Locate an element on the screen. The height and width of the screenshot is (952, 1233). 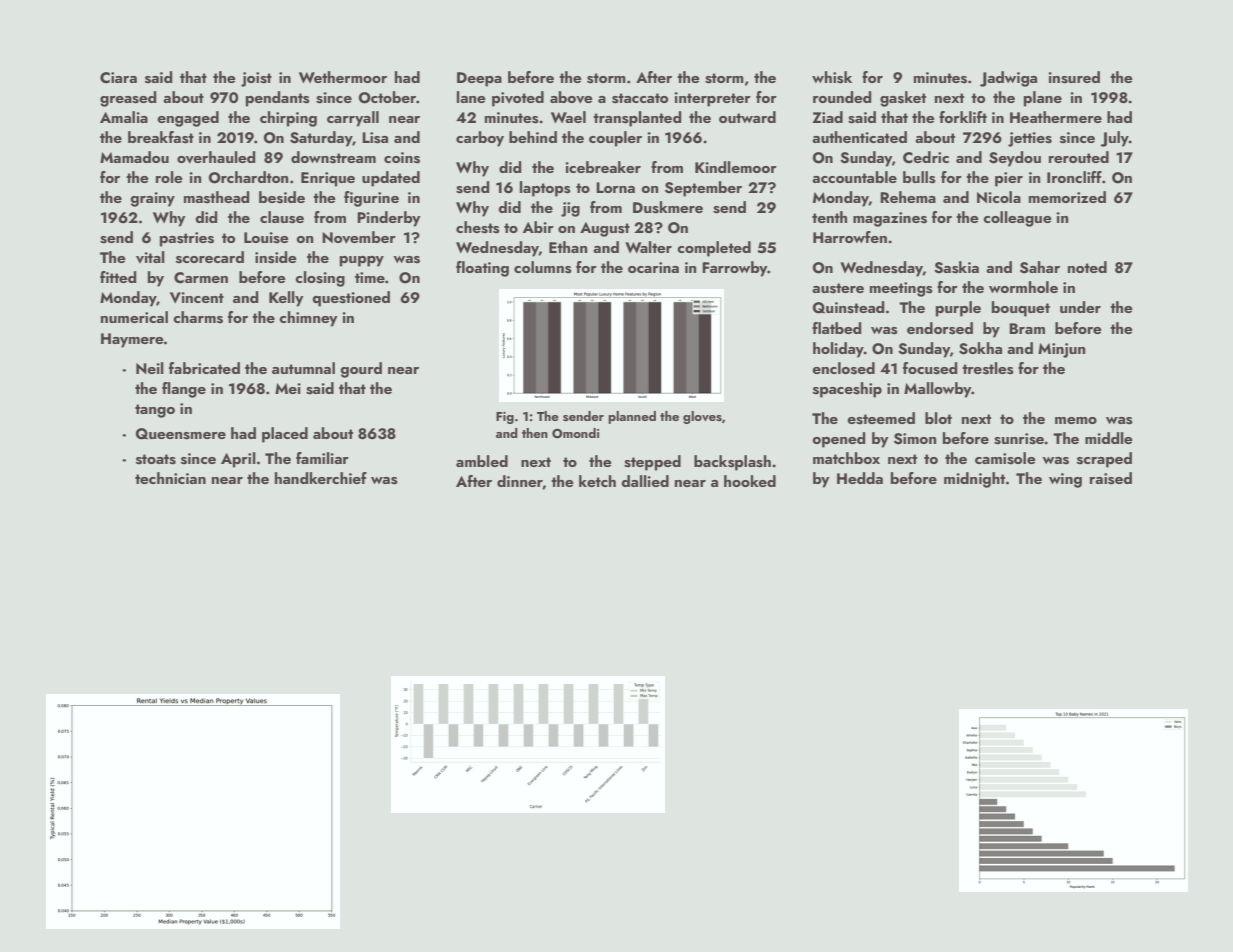
placed is located at coordinates (285, 435).
